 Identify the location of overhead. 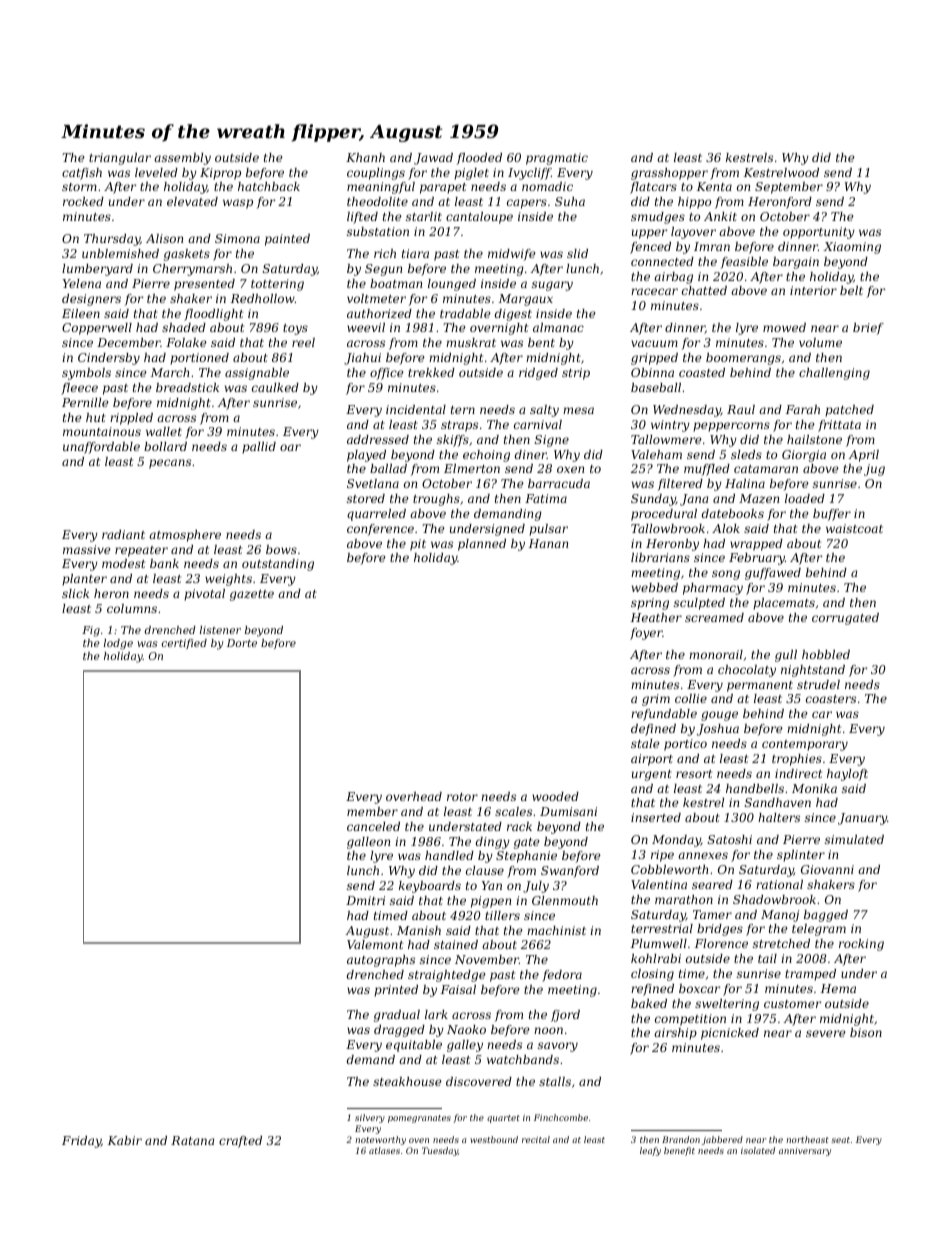
(414, 796).
